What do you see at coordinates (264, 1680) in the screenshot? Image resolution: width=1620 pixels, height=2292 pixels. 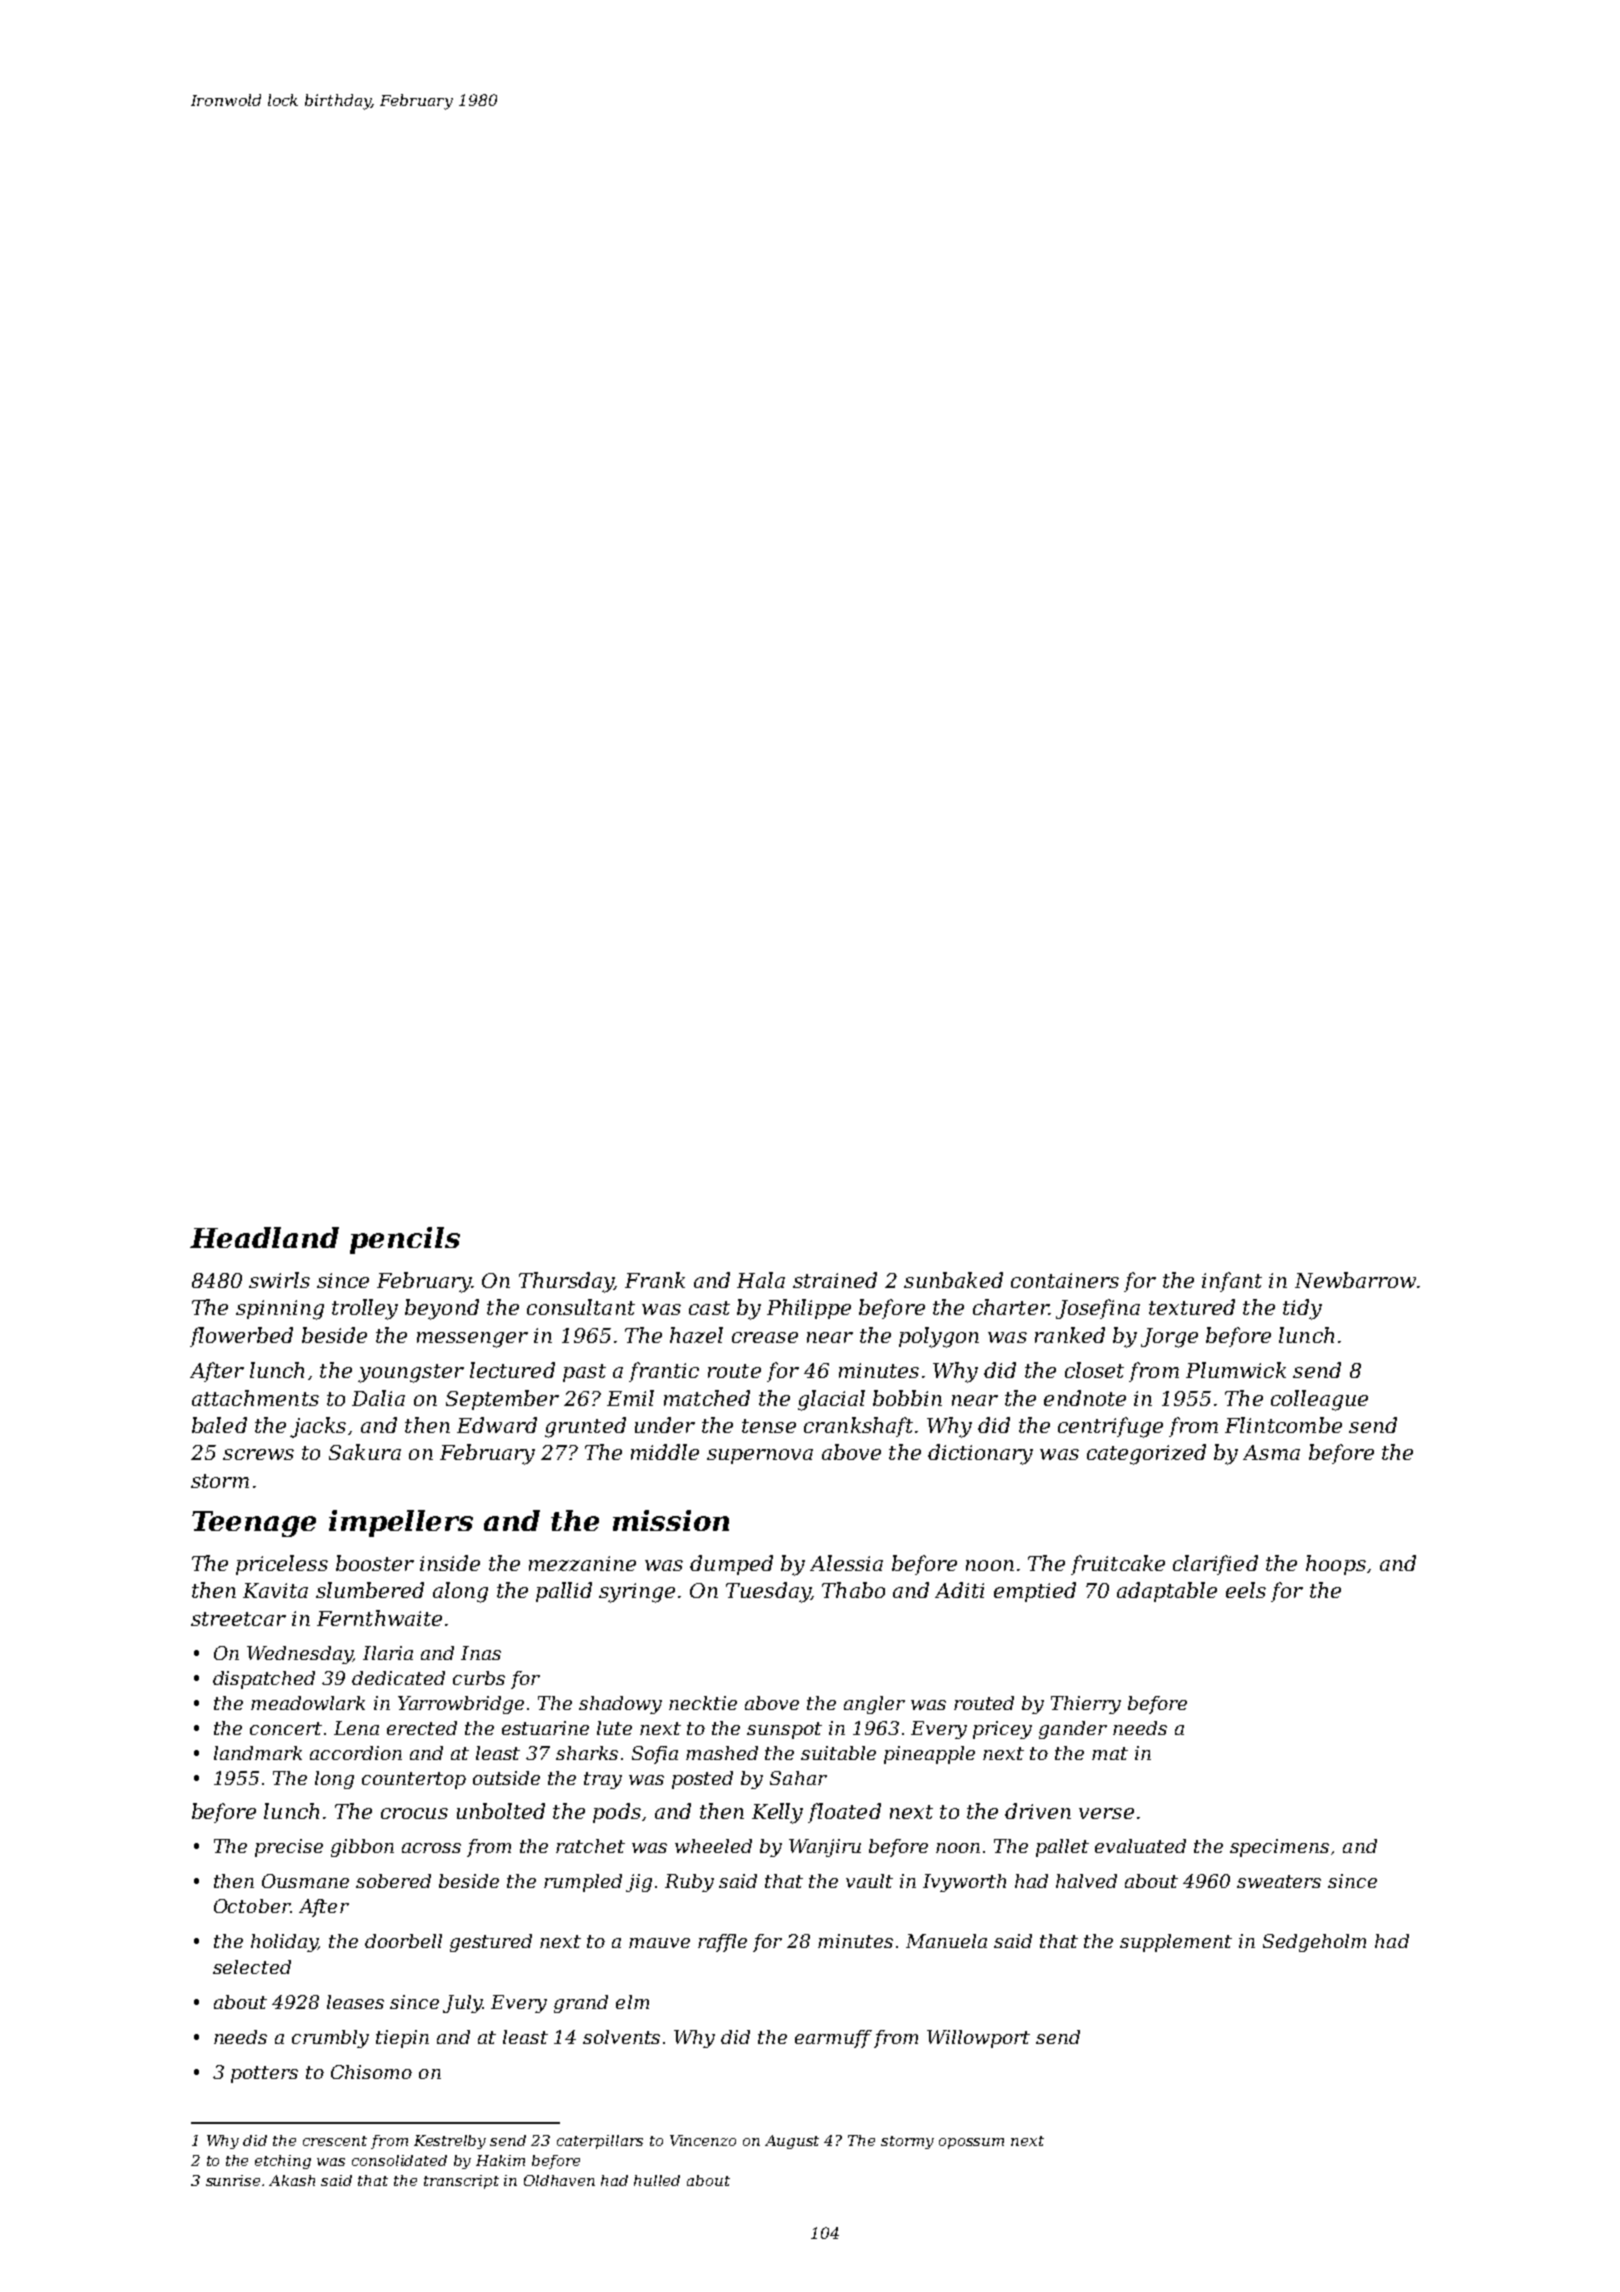 I see `dispatched` at bounding box center [264, 1680].
